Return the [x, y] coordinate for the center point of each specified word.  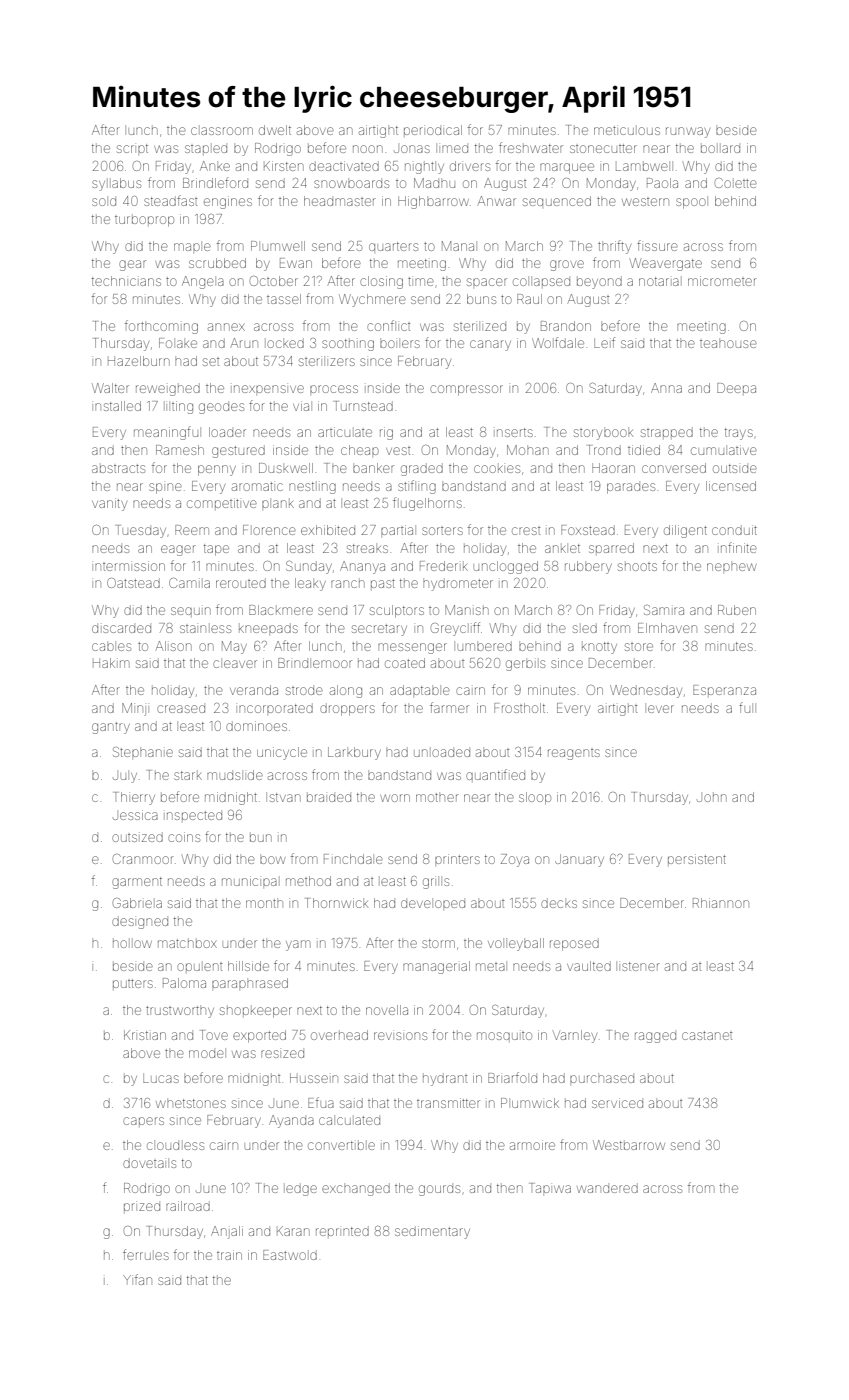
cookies [497, 469]
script [132, 148]
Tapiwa [551, 1188]
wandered [607, 1188]
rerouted [241, 583]
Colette [736, 183]
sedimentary [432, 1232]
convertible [341, 1145]
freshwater [531, 147]
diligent [685, 531]
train [229, 1255]
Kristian [145, 1035]
